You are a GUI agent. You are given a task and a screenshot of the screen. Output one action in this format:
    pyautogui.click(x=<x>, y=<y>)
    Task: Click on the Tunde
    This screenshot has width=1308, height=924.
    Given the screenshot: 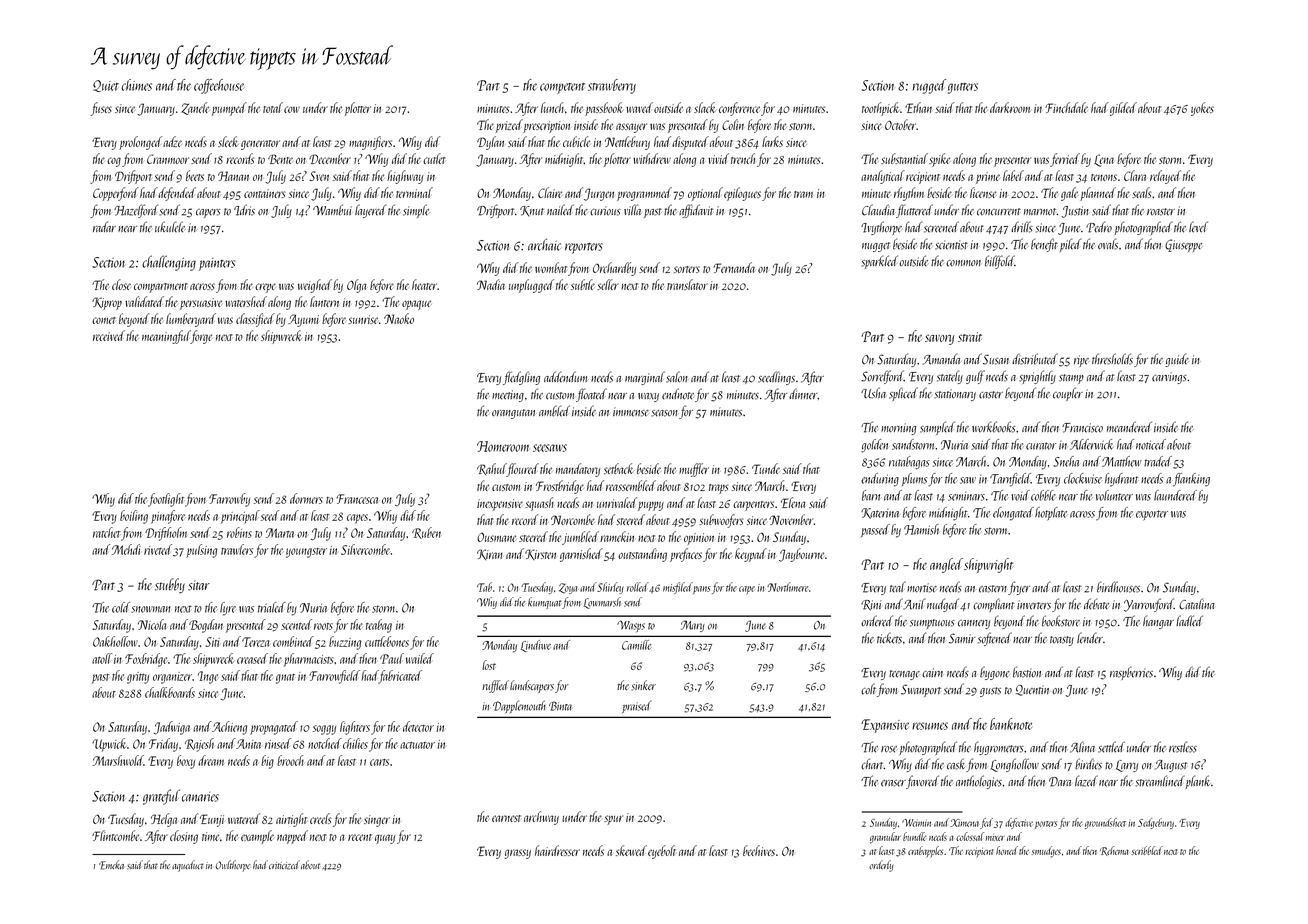 What is the action you would take?
    pyautogui.click(x=766, y=468)
